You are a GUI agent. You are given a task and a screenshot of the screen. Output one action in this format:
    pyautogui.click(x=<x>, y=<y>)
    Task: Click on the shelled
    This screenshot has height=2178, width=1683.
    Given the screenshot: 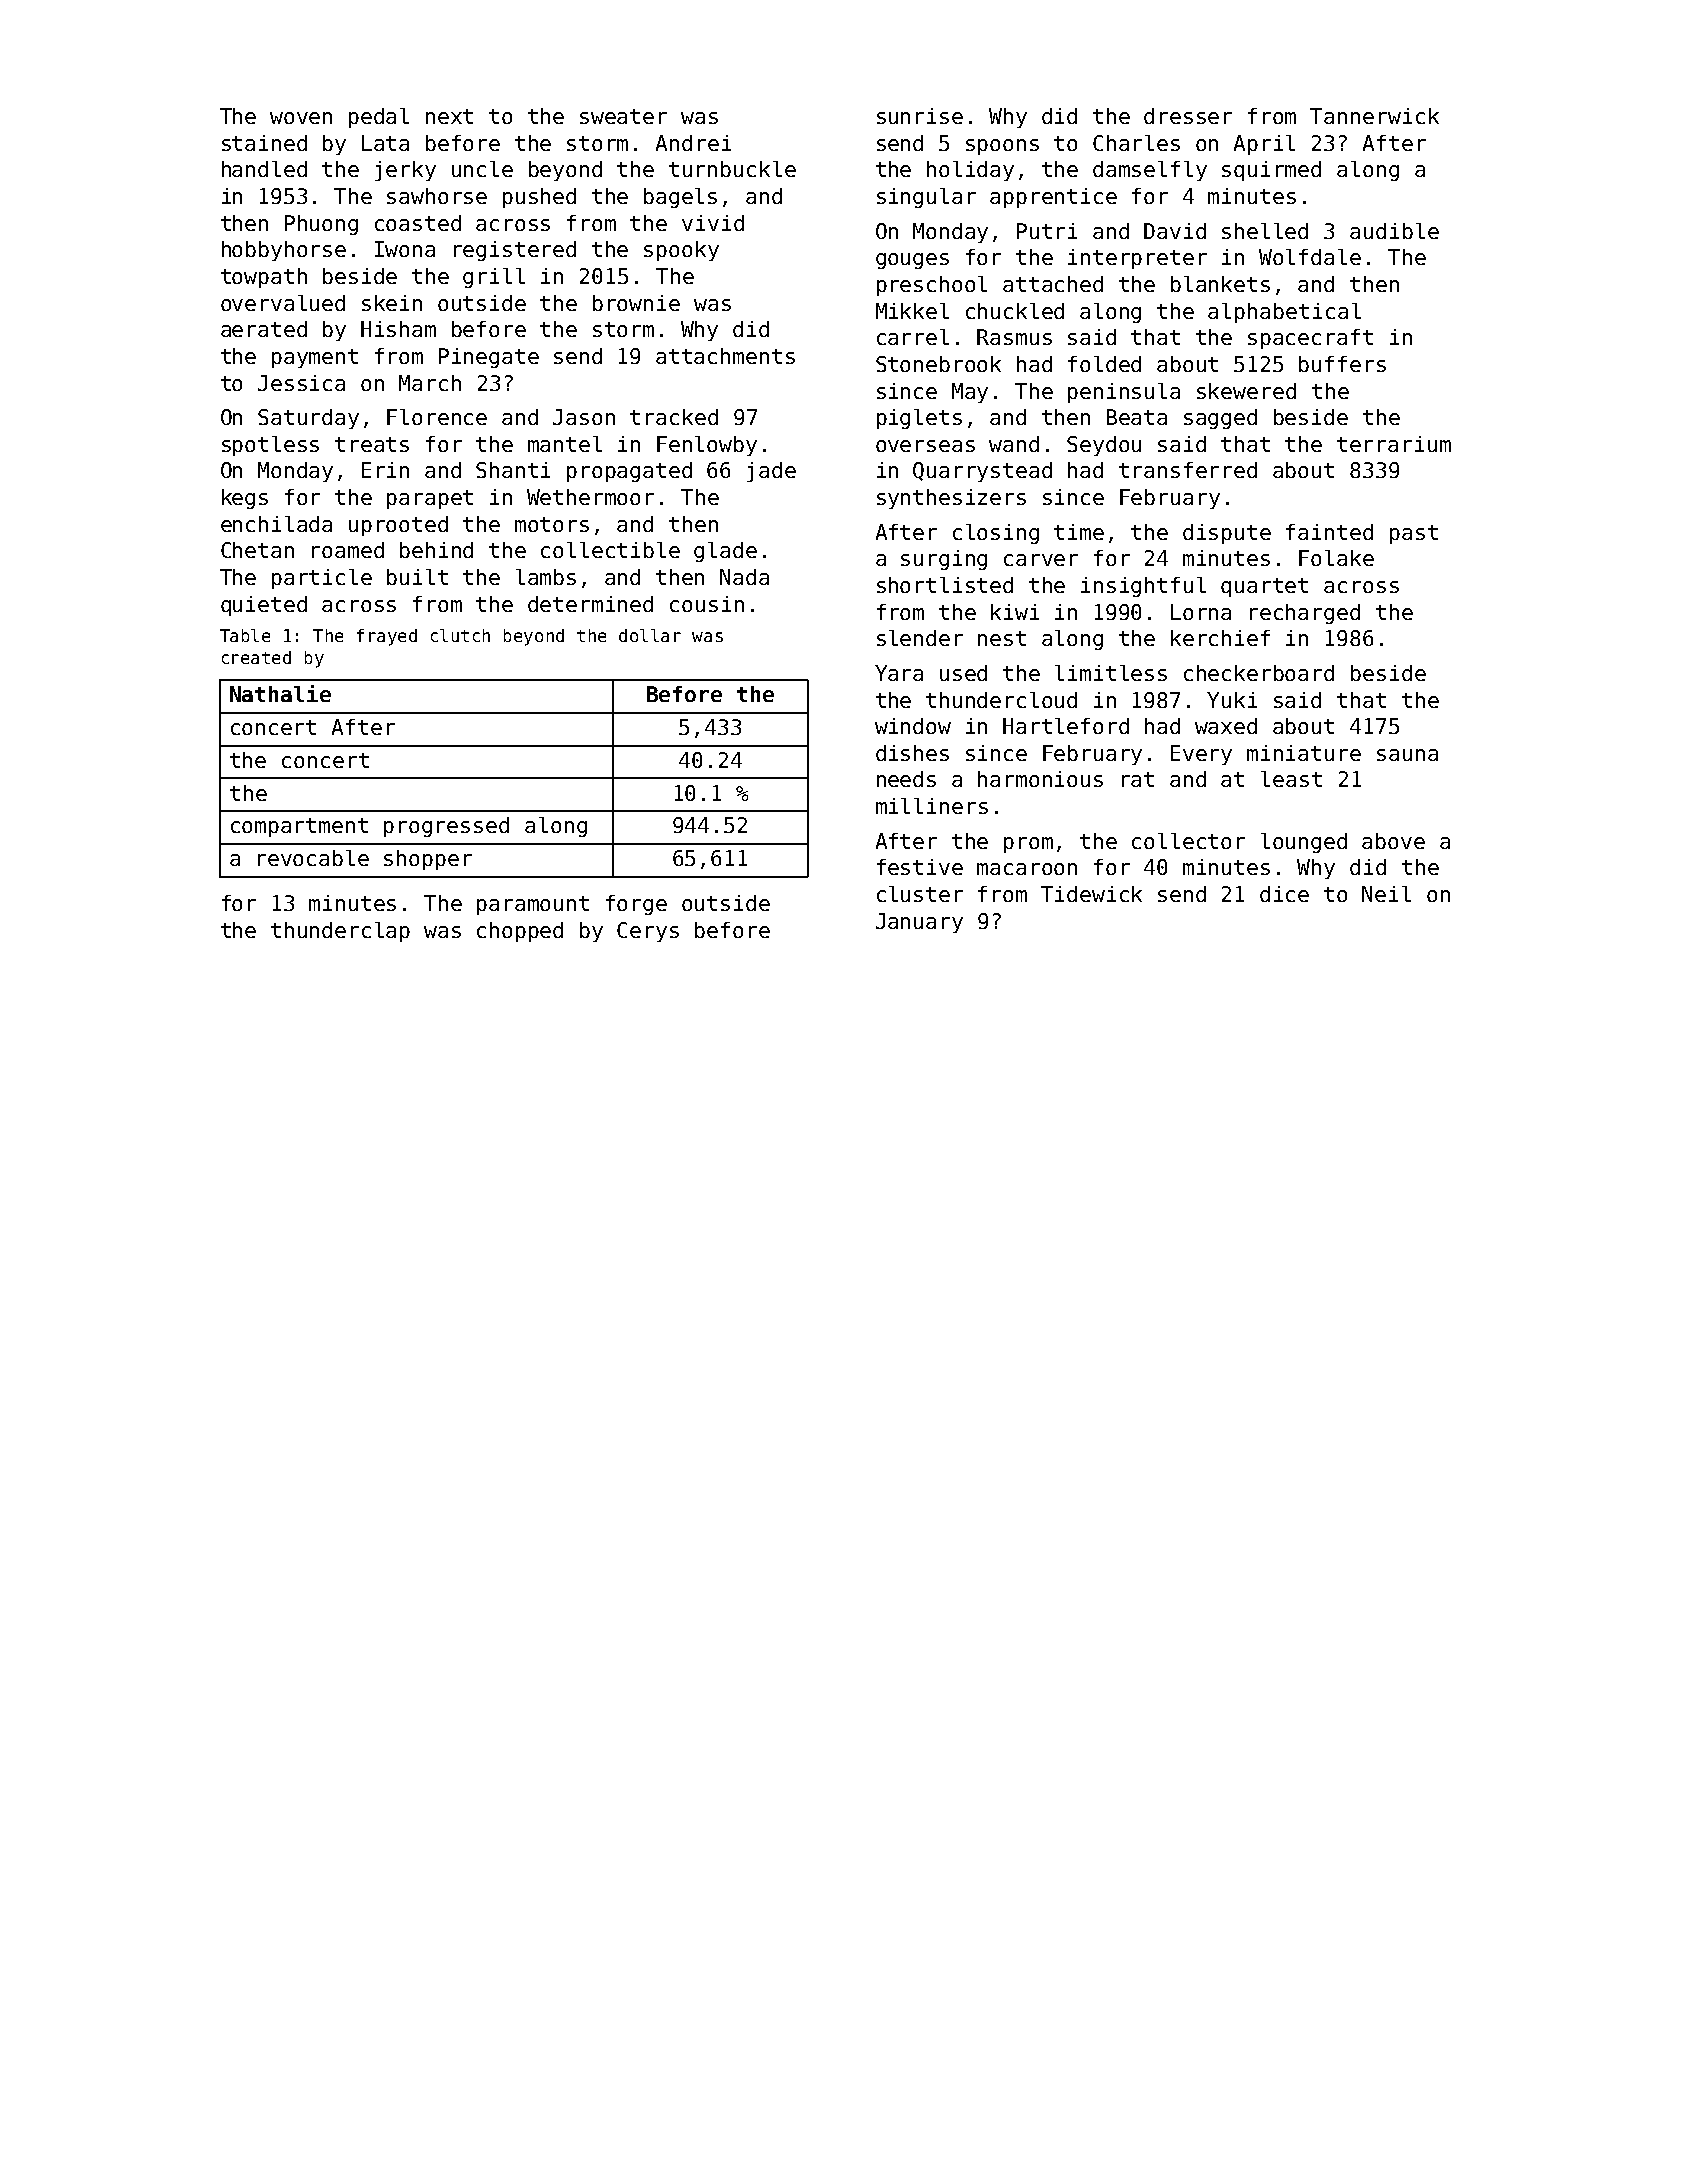 What is the action you would take?
    pyautogui.click(x=1265, y=231)
